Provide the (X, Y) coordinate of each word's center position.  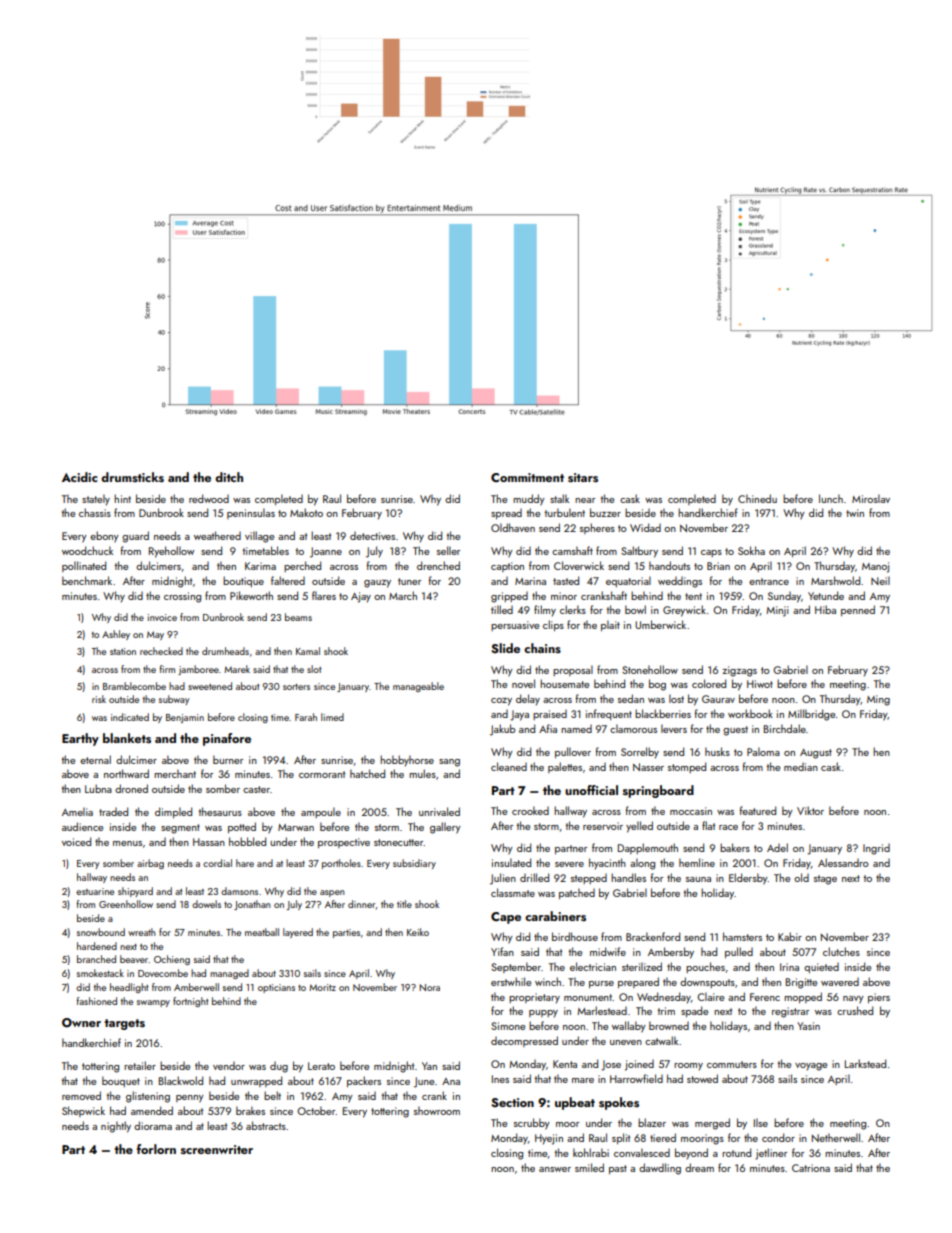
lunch (831, 498)
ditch (229, 477)
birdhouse (575, 936)
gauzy (377, 584)
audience (82, 826)
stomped (687, 767)
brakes (250, 1110)
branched (96, 959)
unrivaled (439, 811)
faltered (288, 580)
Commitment (527, 477)
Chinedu (757, 498)
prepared (638, 982)
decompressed (524, 1041)
